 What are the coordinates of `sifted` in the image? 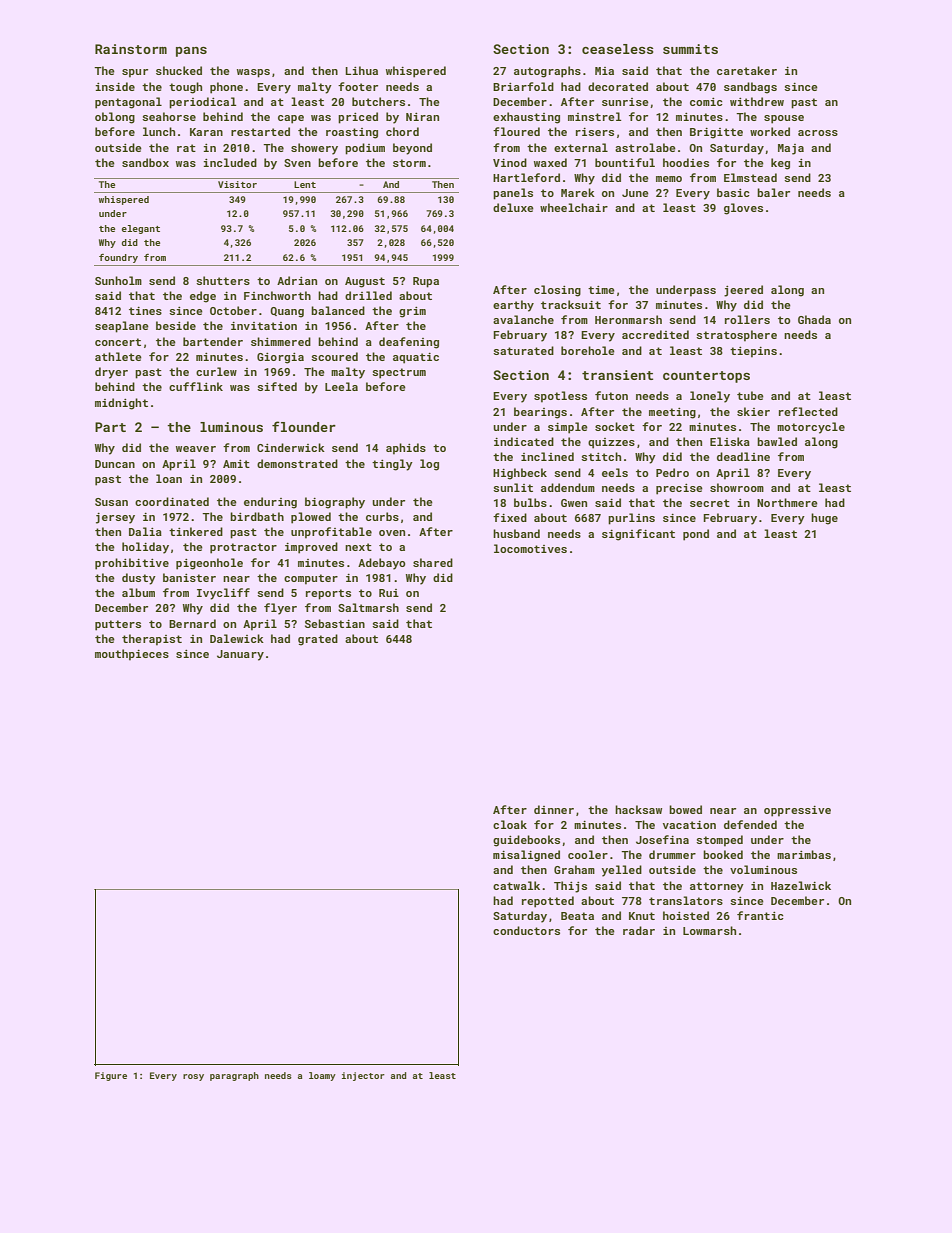 It's located at (277, 386).
